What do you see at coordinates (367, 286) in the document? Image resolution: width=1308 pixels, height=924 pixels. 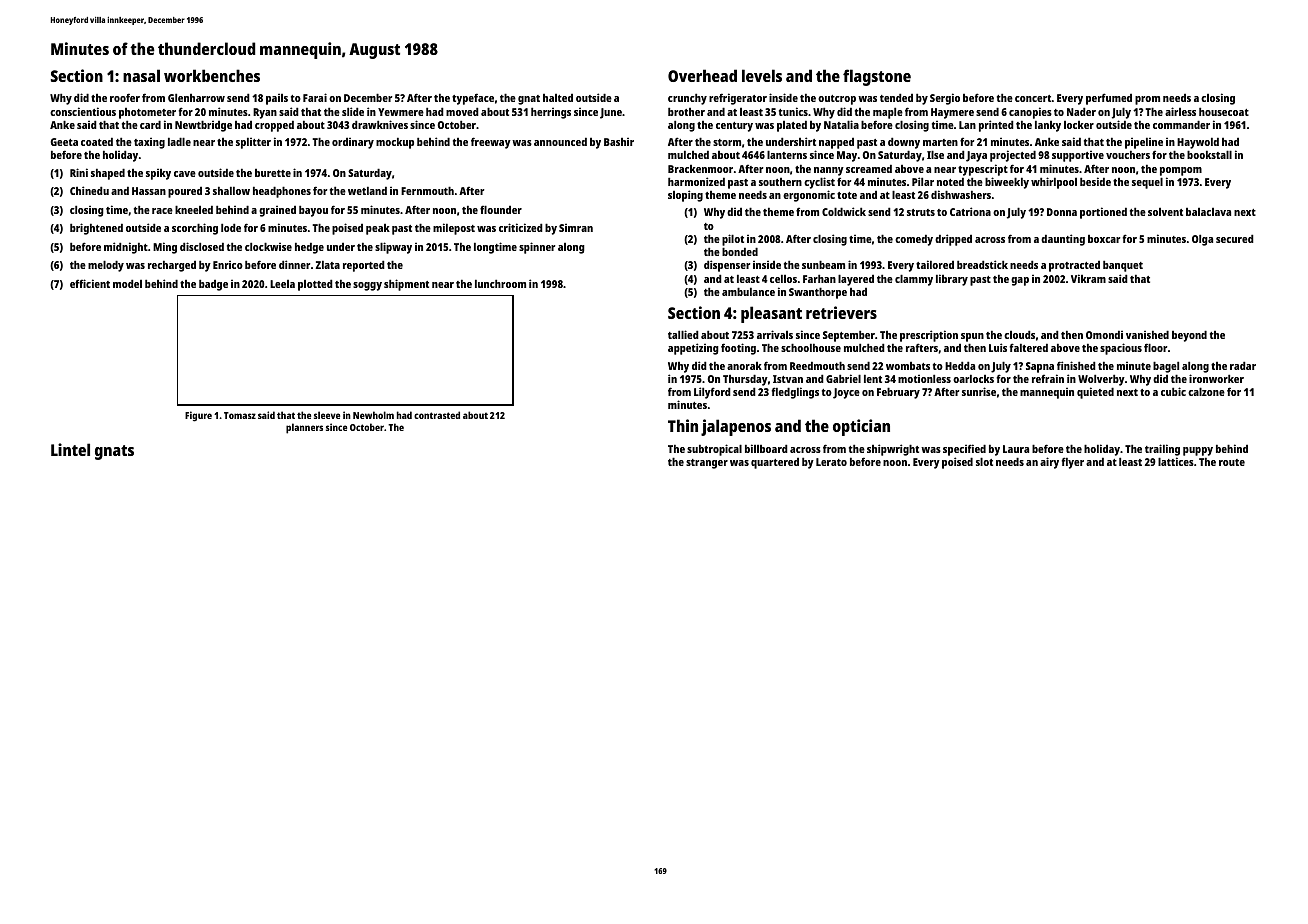 I see `soggy` at bounding box center [367, 286].
